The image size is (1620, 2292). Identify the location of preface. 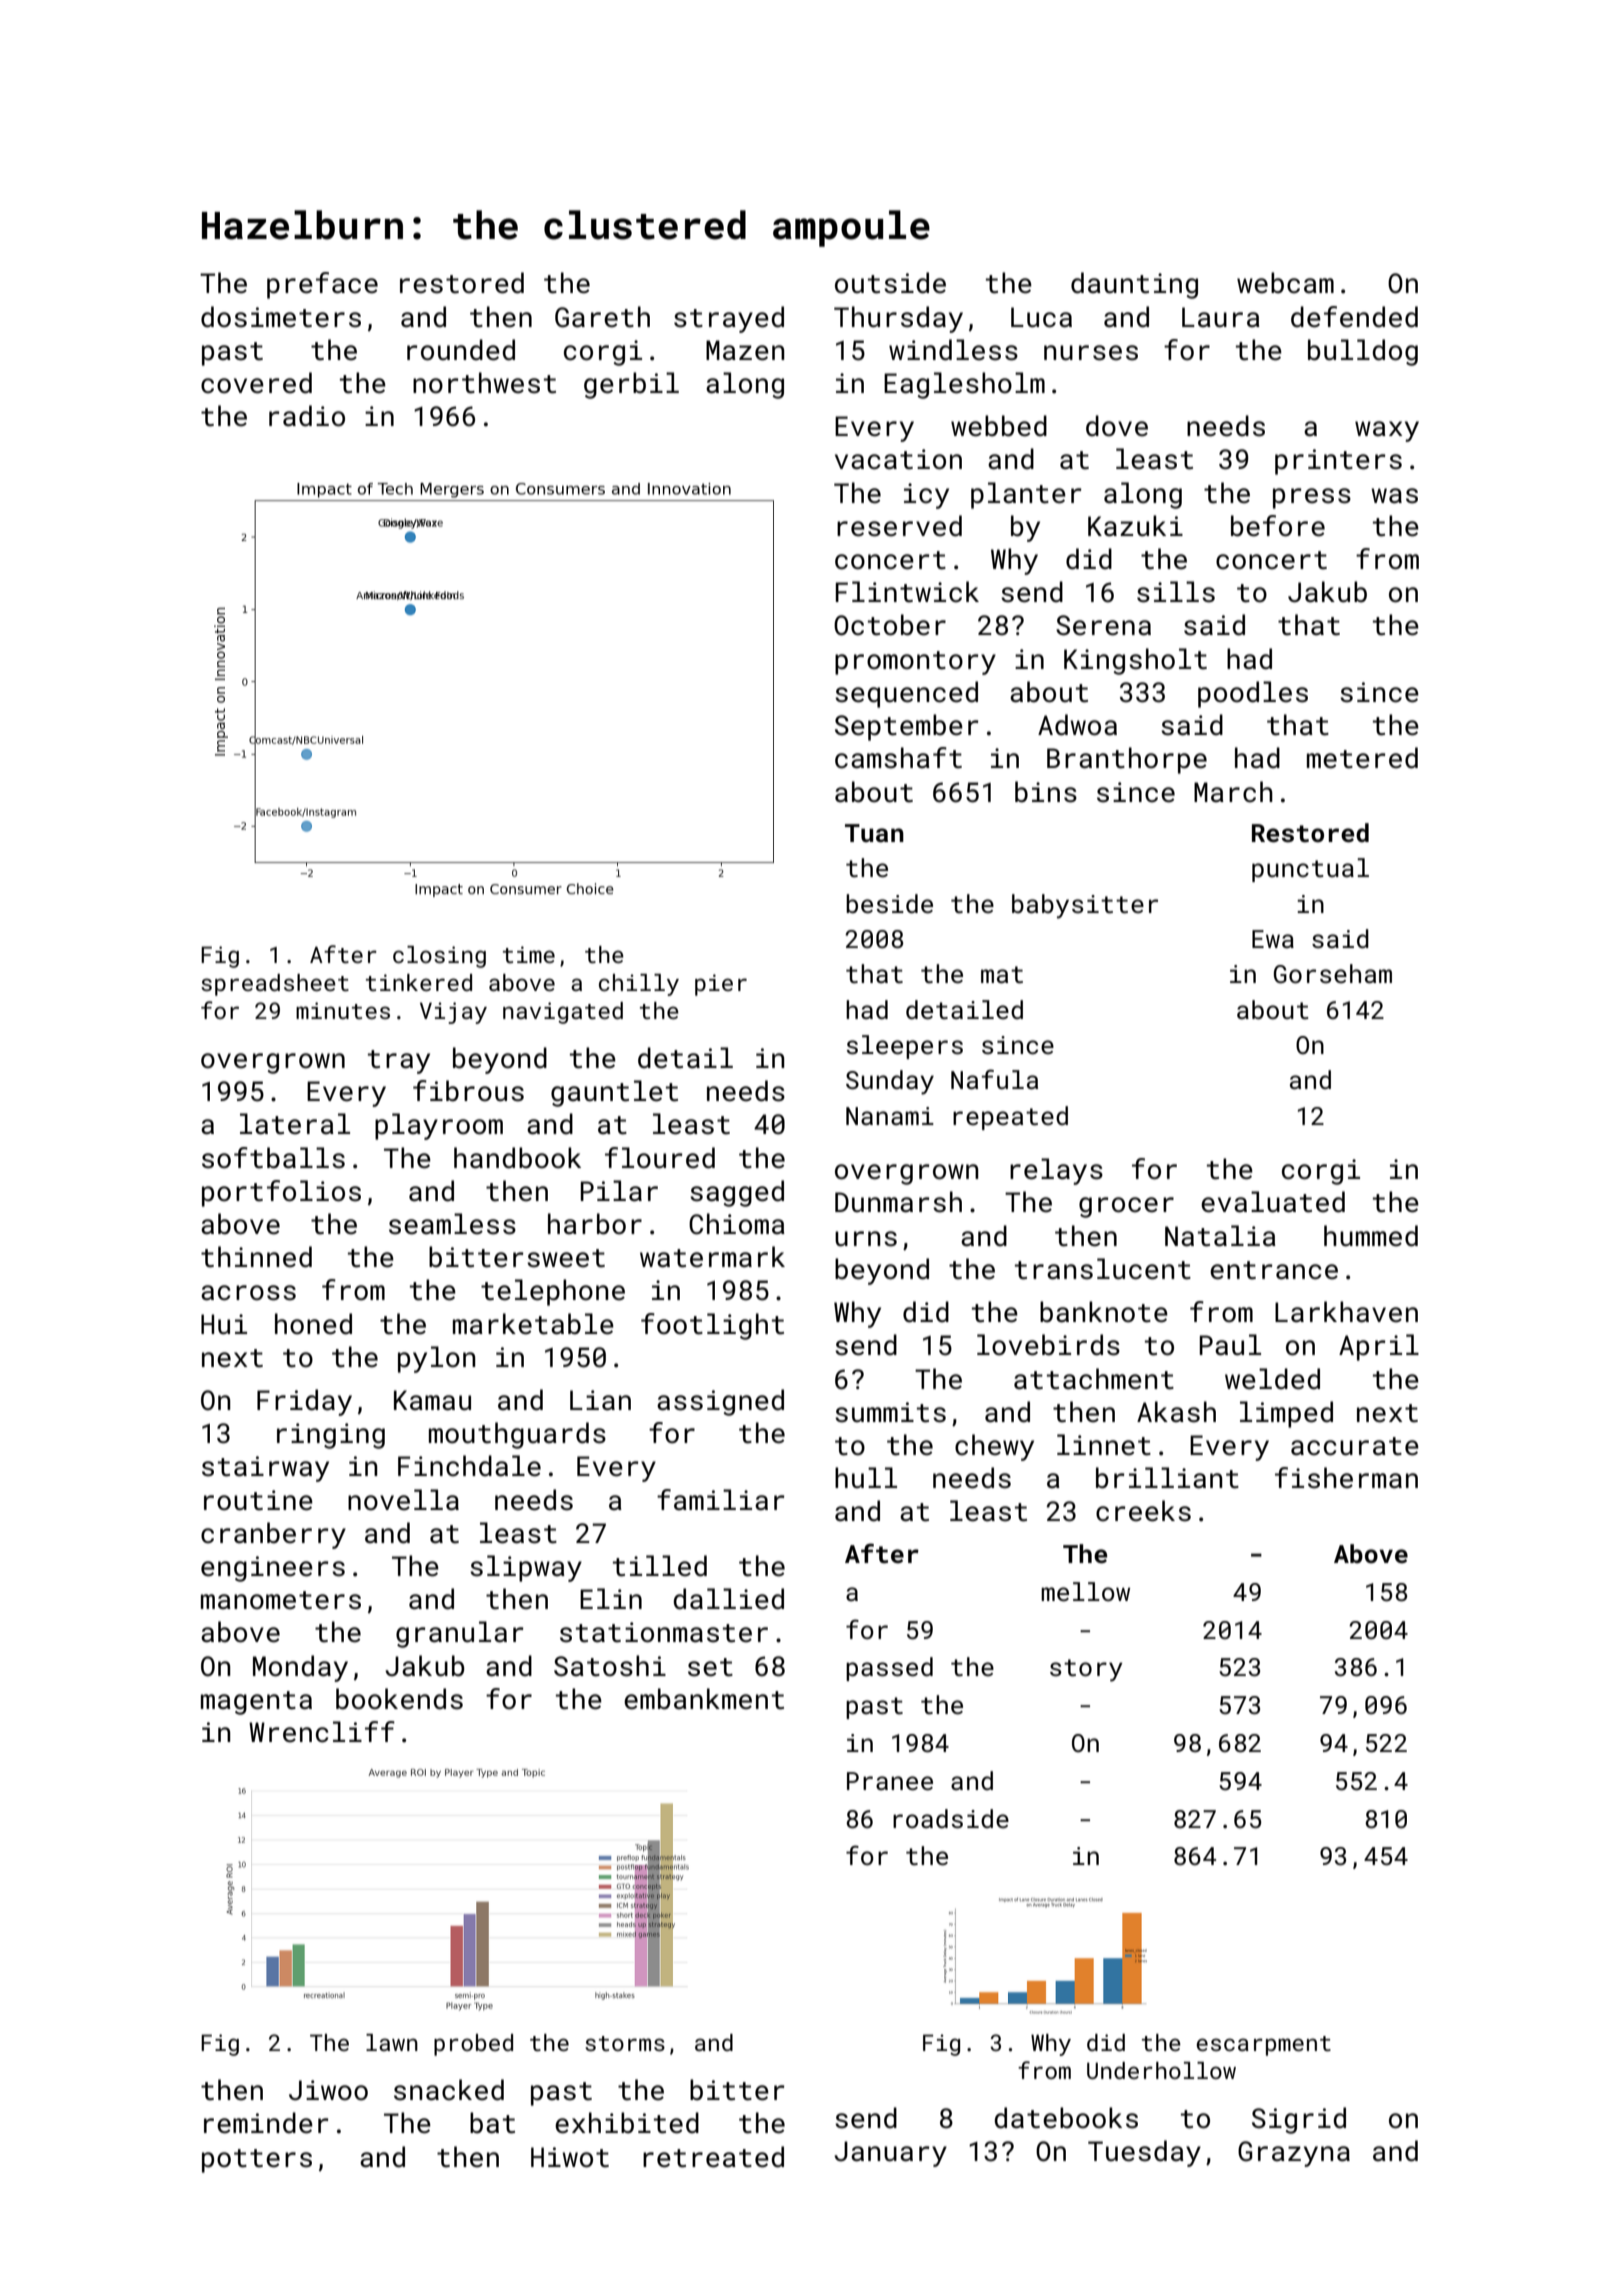
(322, 285).
